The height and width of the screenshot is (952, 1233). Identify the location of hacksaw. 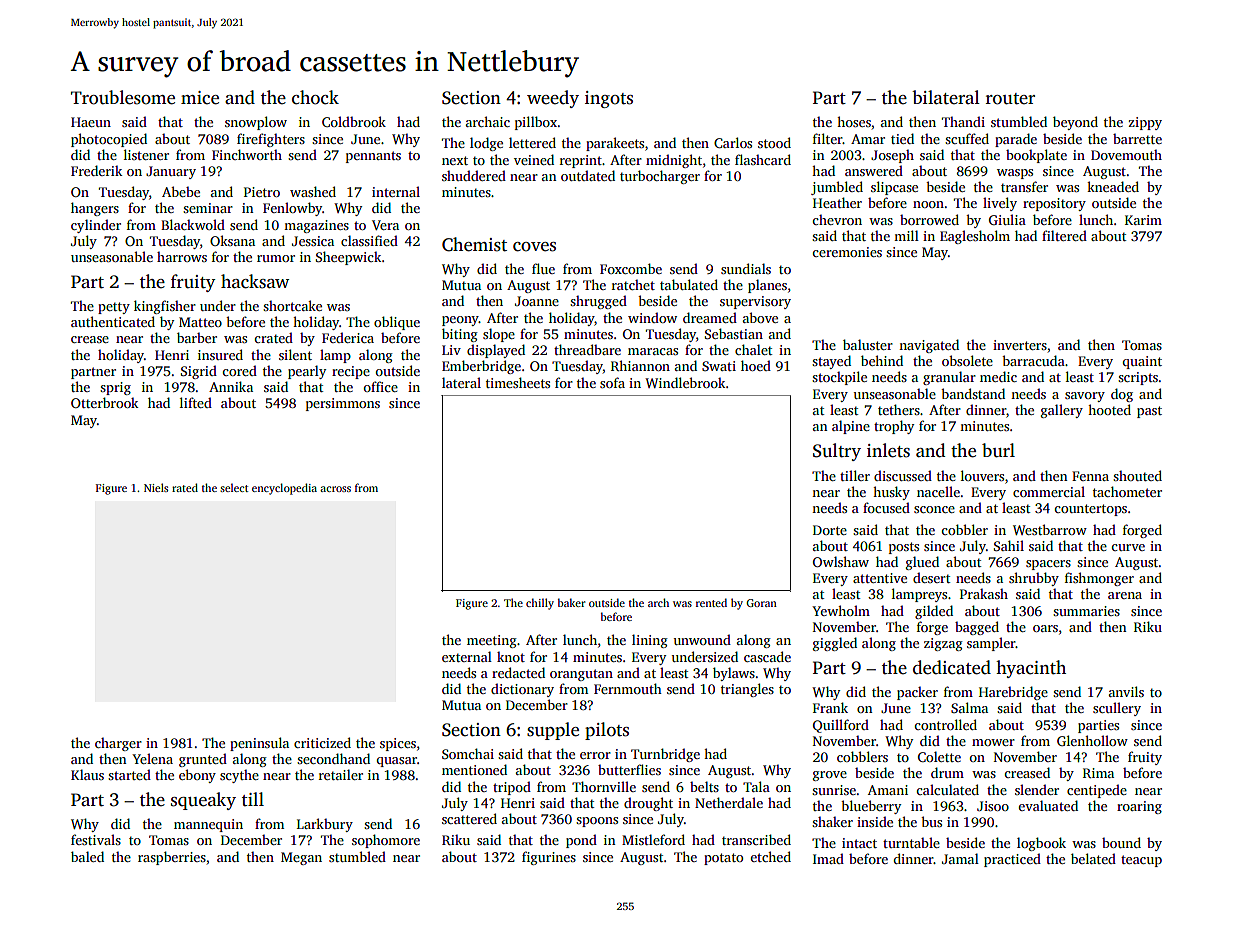
(255, 281).
